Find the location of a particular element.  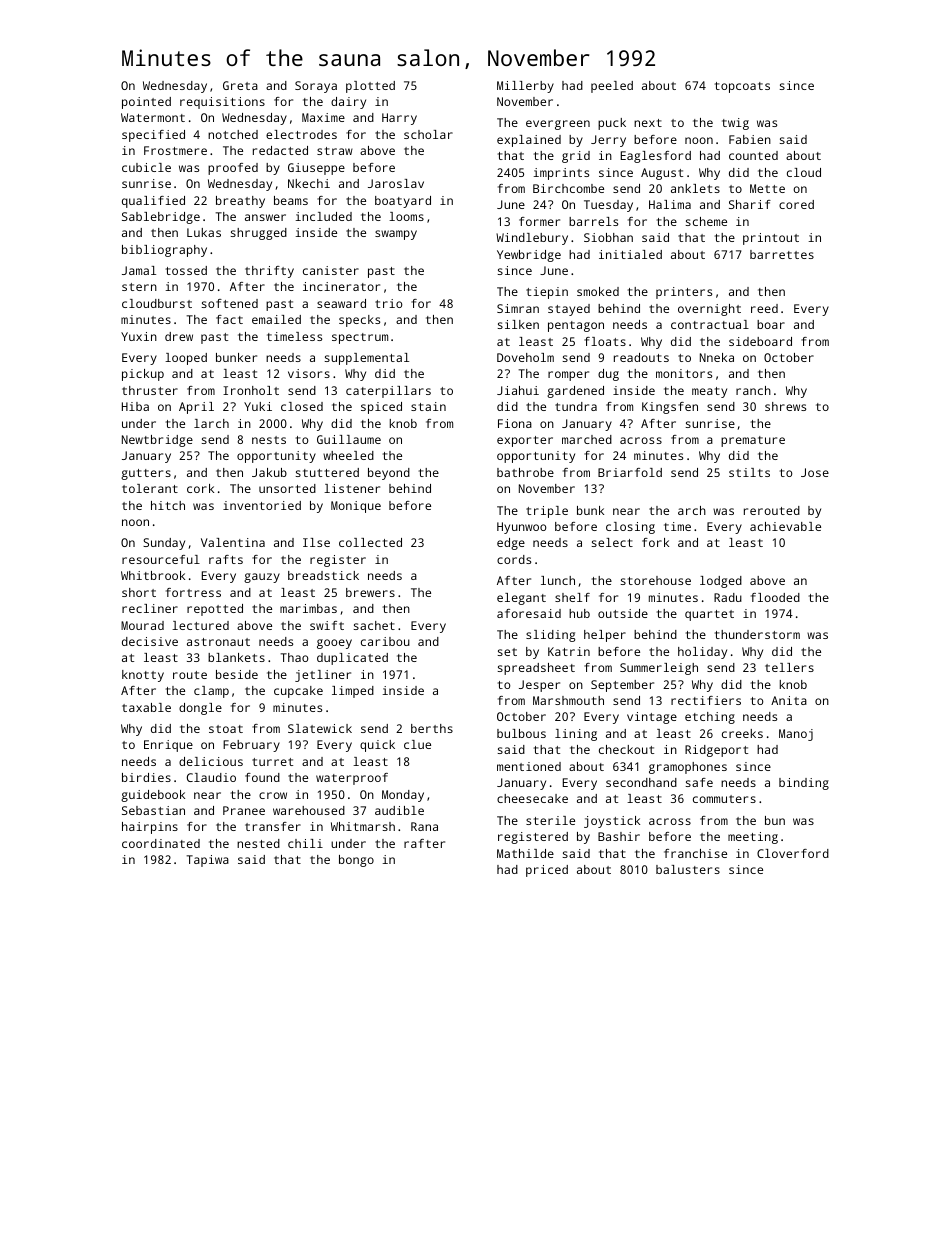

topcoats is located at coordinates (742, 87).
